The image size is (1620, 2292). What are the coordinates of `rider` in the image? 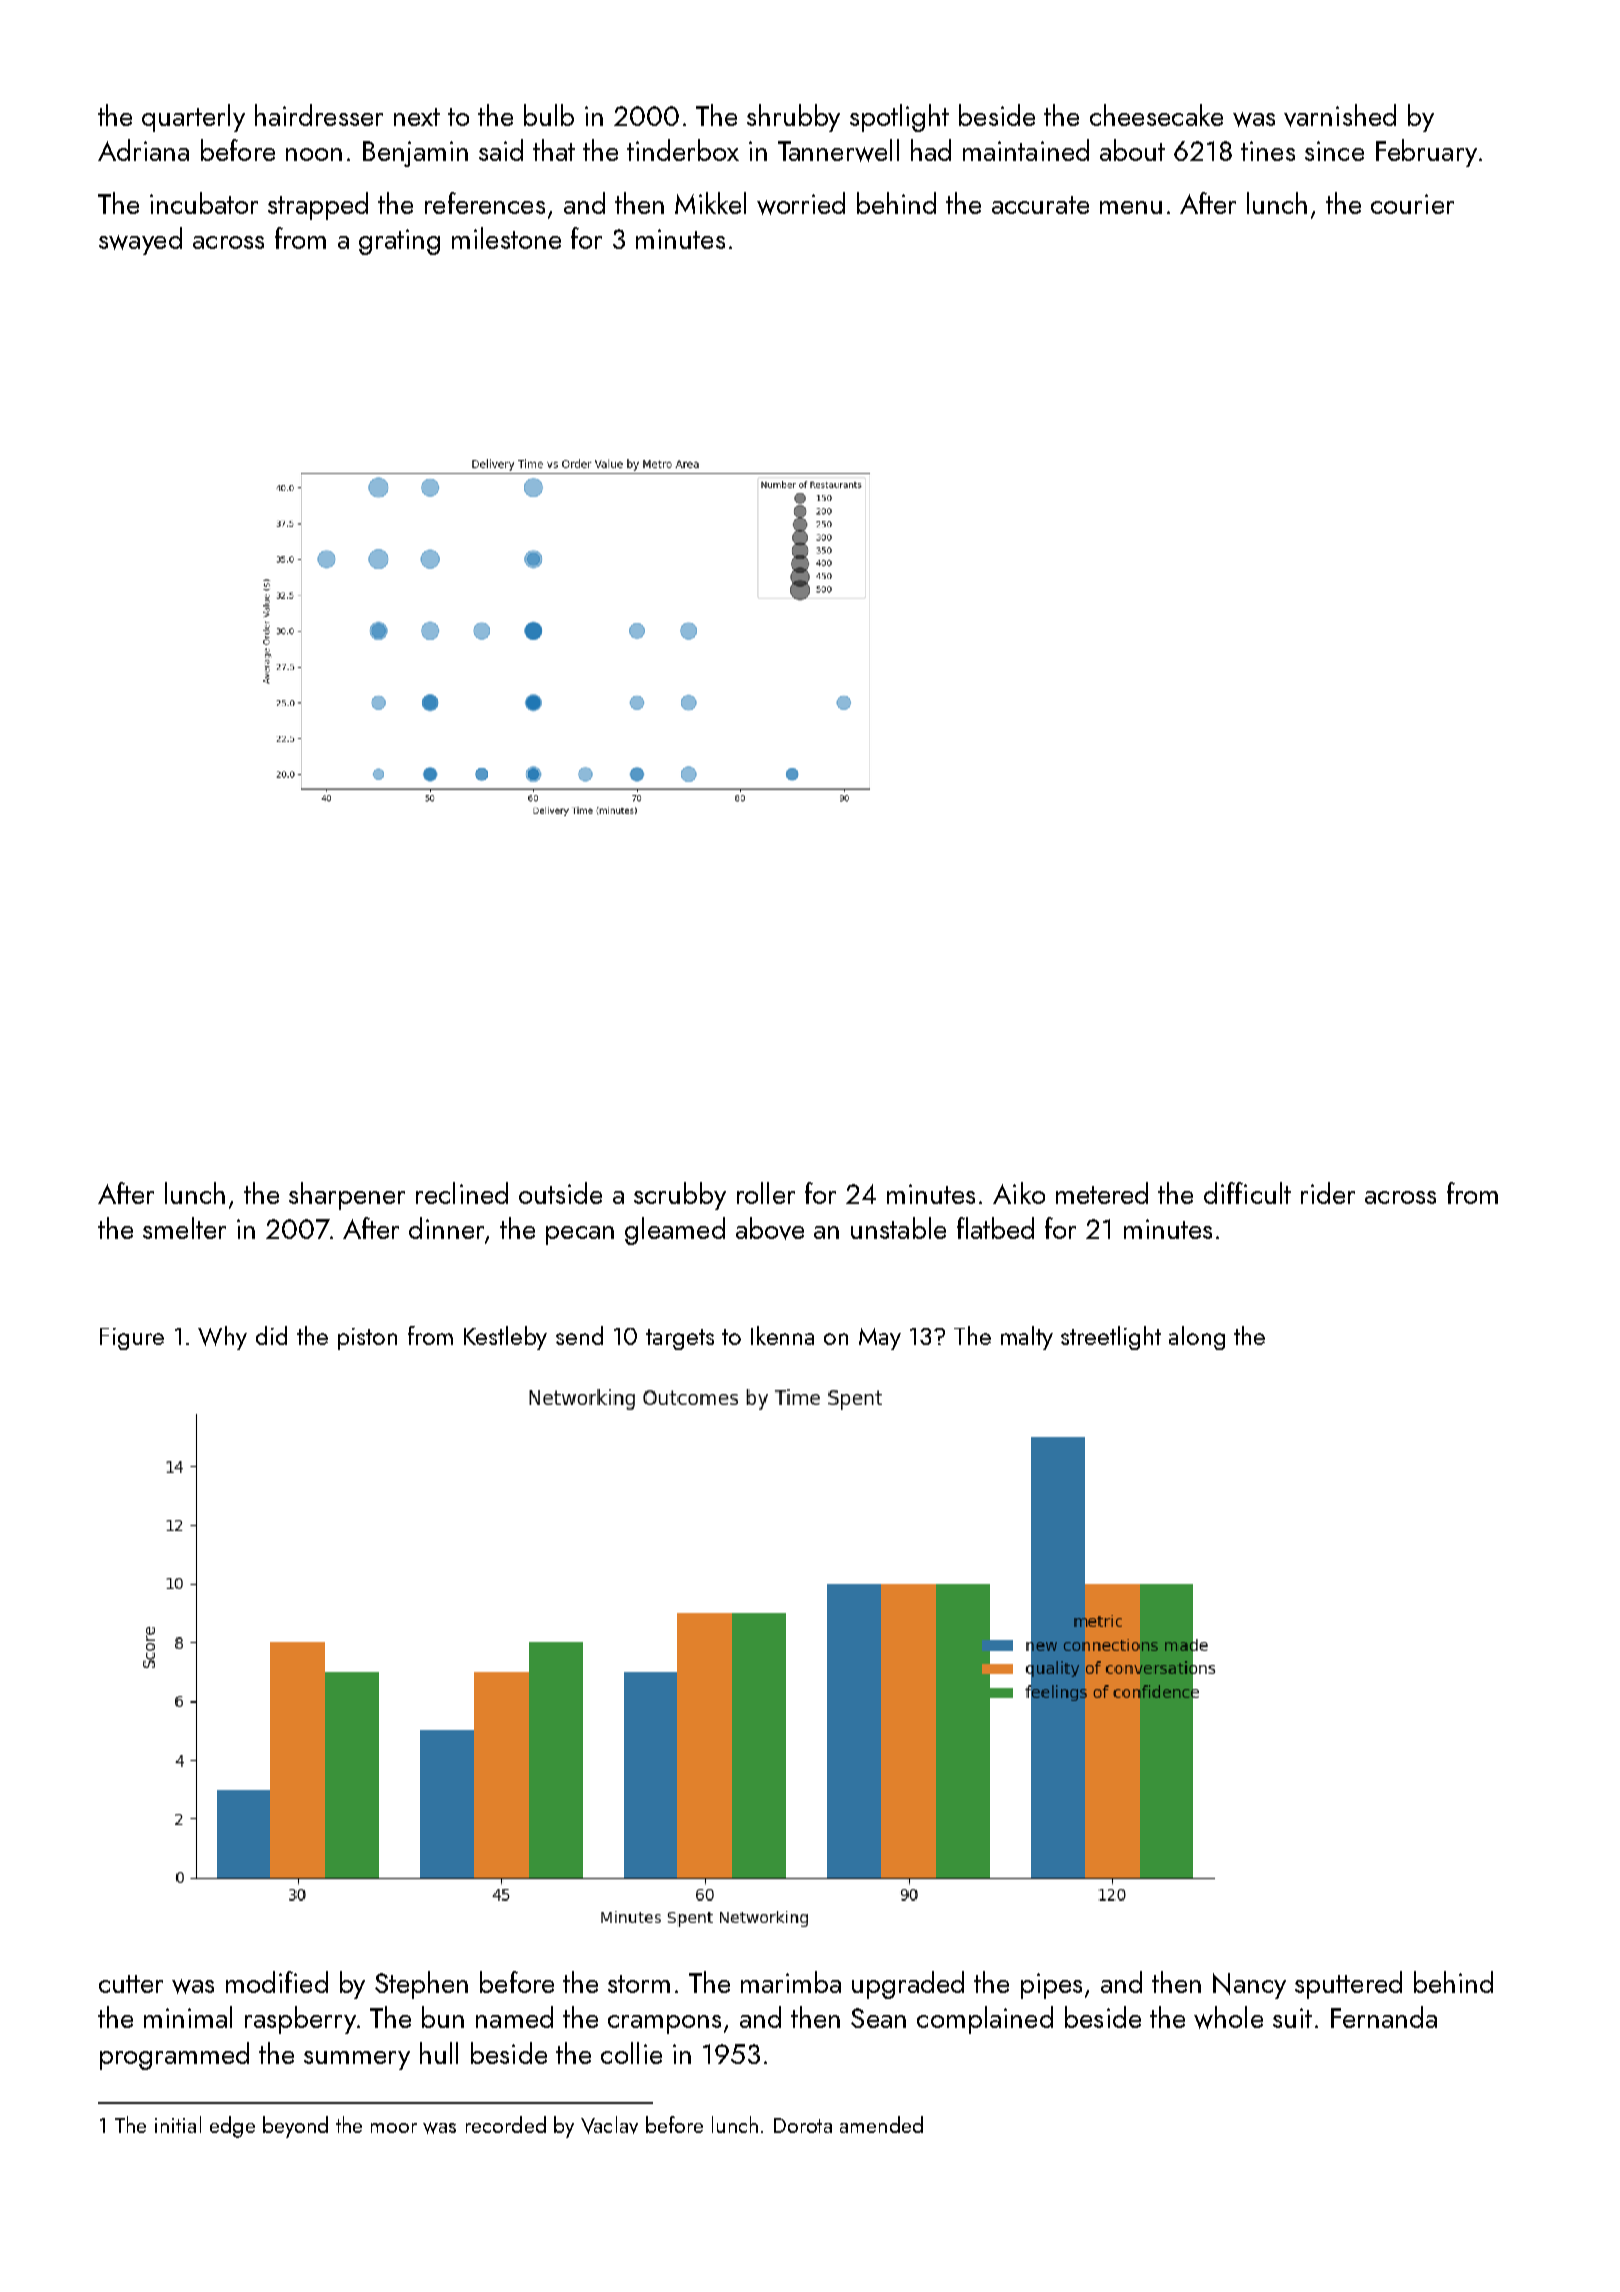 It's located at (1328, 1193).
